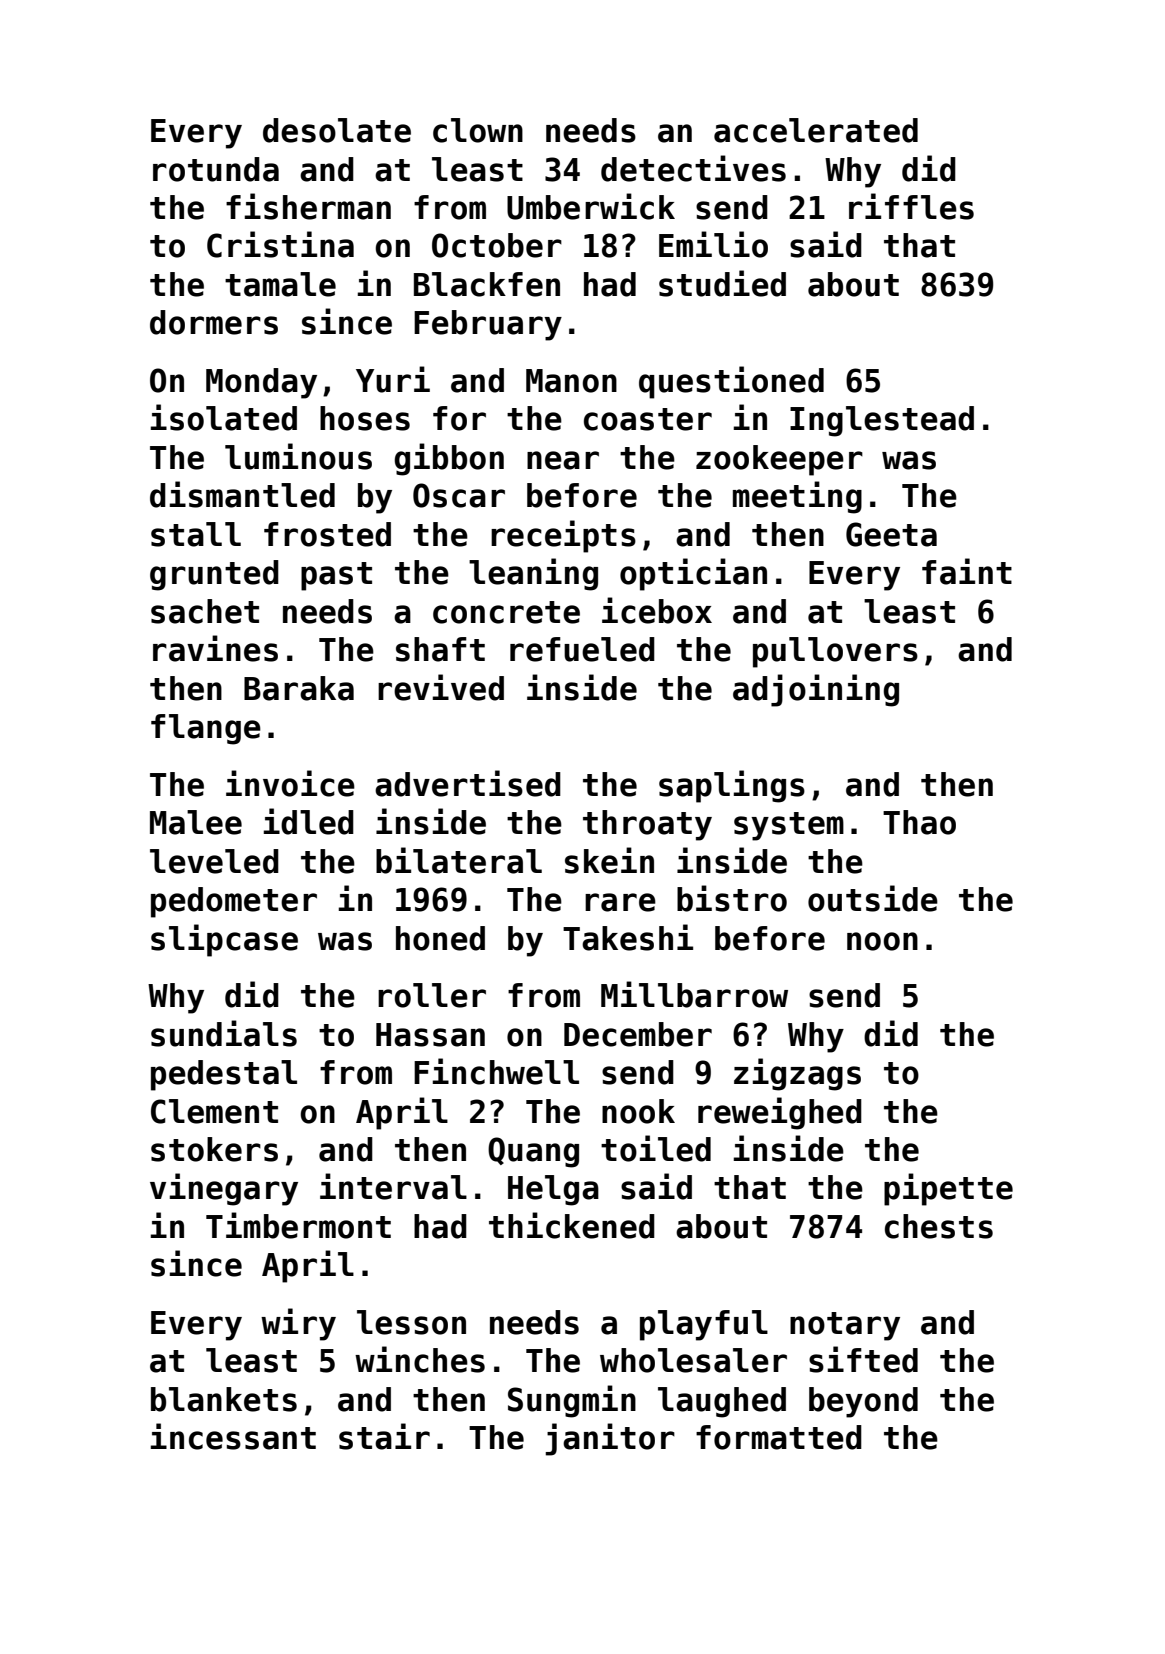 This screenshot has height=1654, width=1165. What do you see at coordinates (365, 418) in the screenshot?
I see `hoses` at bounding box center [365, 418].
